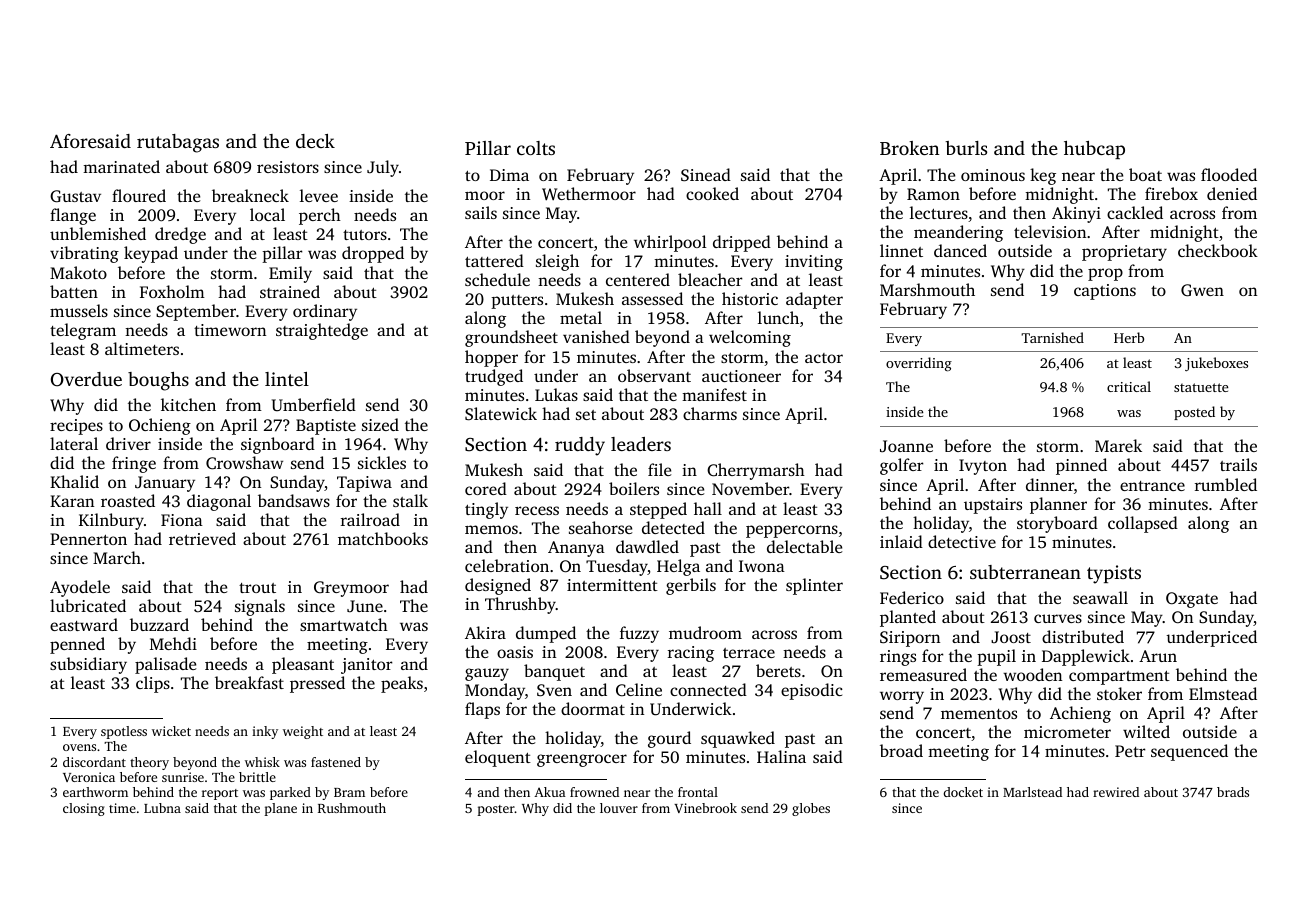 This screenshot has width=1308, height=924. What do you see at coordinates (1129, 386) in the screenshot?
I see `critical` at bounding box center [1129, 386].
